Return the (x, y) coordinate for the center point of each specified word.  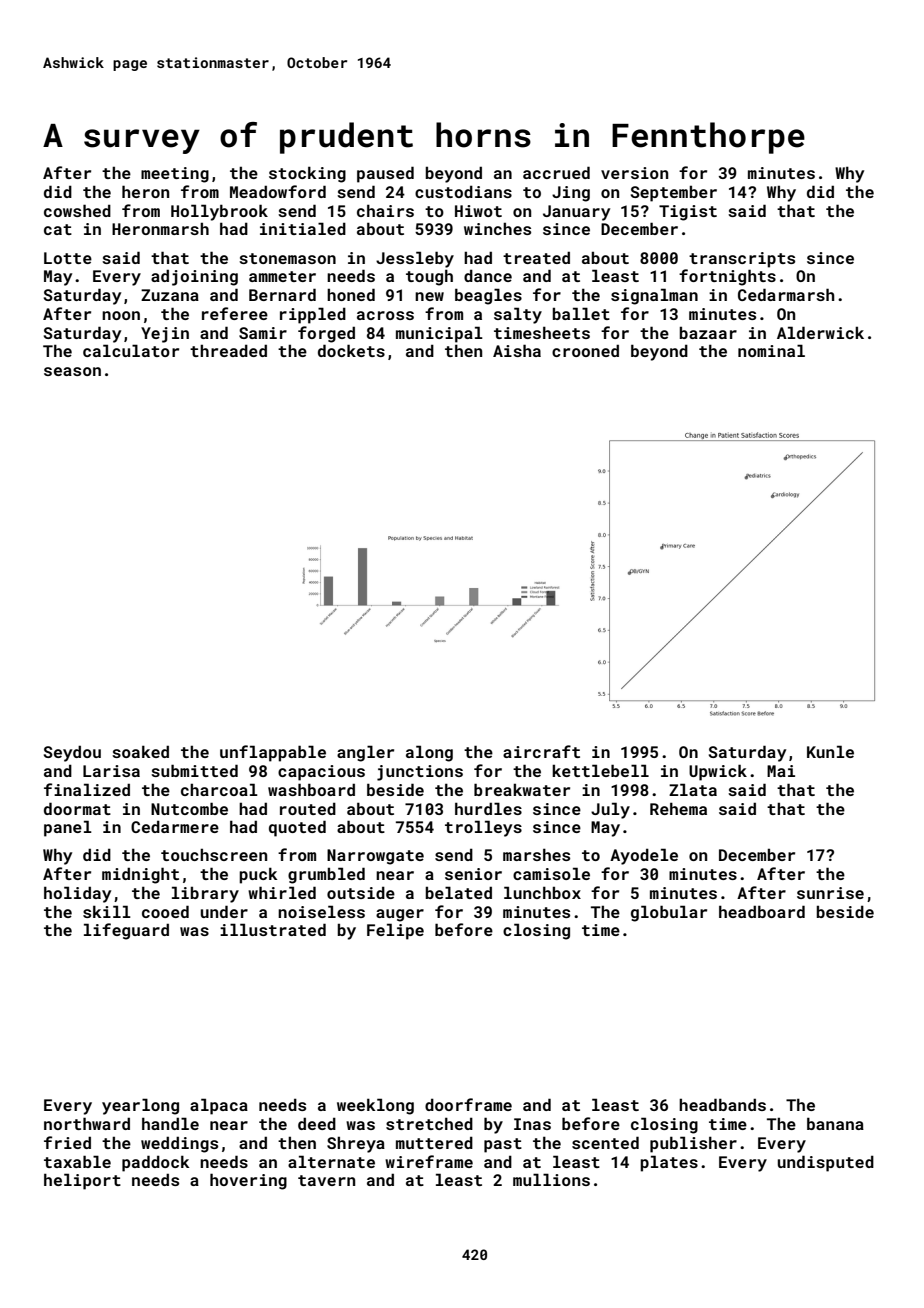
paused (385, 174)
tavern (326, 1180)
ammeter (282, 276)
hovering (248, 1181)
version (634, 173)
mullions (551, 1179)
